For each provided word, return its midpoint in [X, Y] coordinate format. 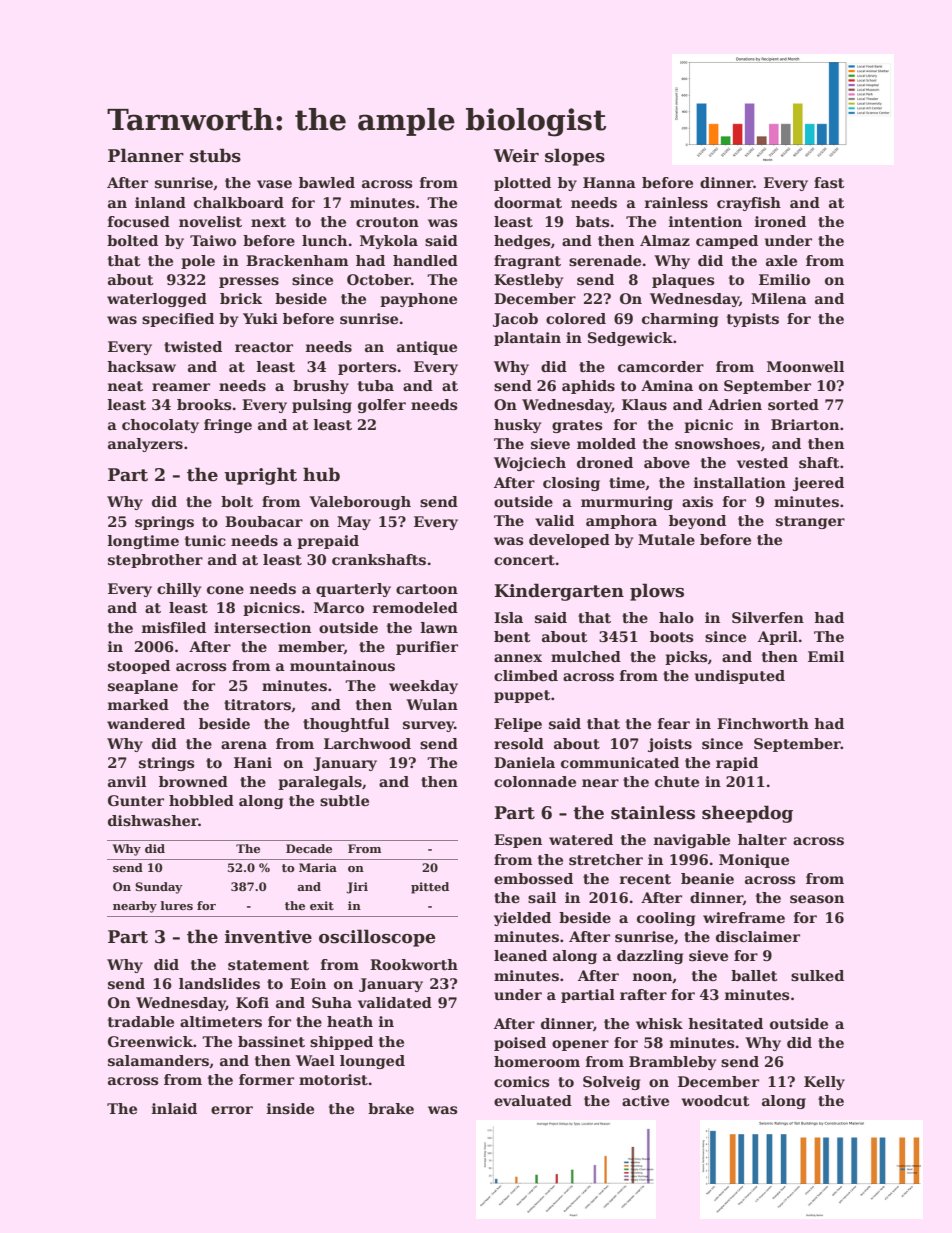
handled [425, 260]
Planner [146, 155]
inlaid [174, 1108]
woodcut [716, 1100]
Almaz [665, 240]
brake [391, 1108]
